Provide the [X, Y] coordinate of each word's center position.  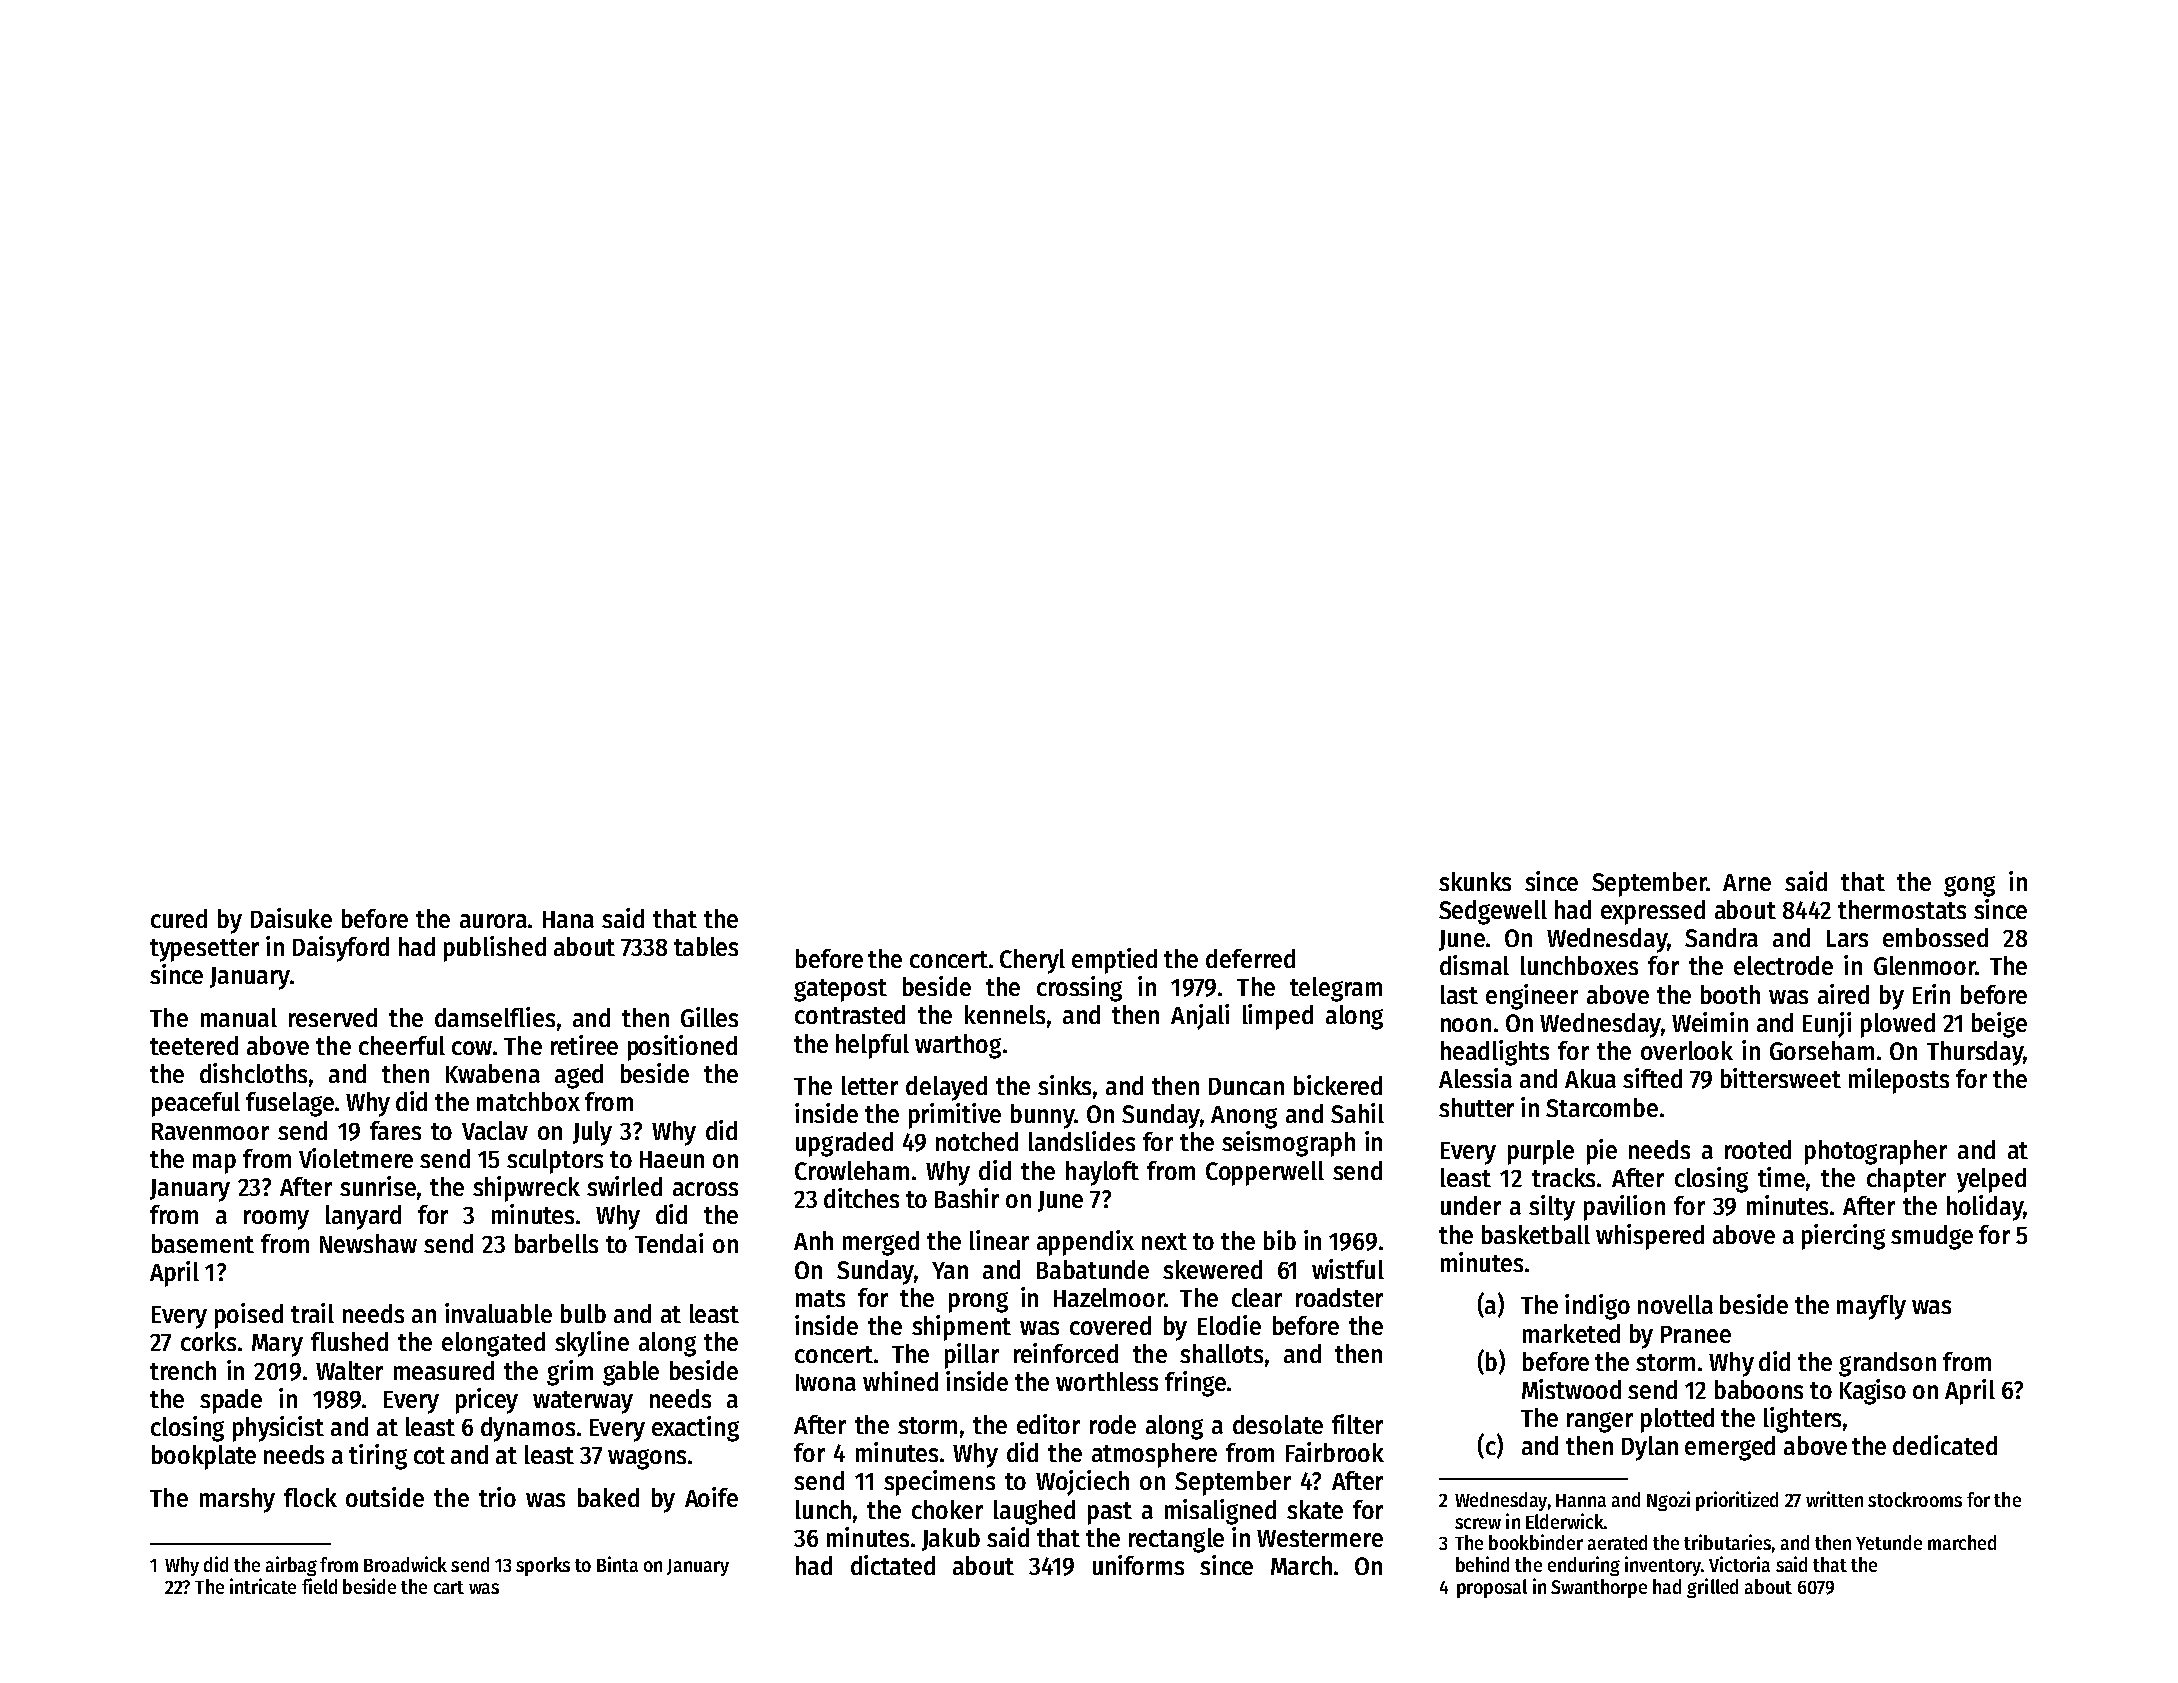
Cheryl [1032, 961]
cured [179, 918]
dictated [893, 1565]
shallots [1221, 1353]
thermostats [1902, 909]
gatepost [840, 990]
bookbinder [1536, 1542]
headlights [1495, 1053]
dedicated [1945, 1445]
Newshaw [368, 1243]
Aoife [711, 1497]
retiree [584, 1045]
